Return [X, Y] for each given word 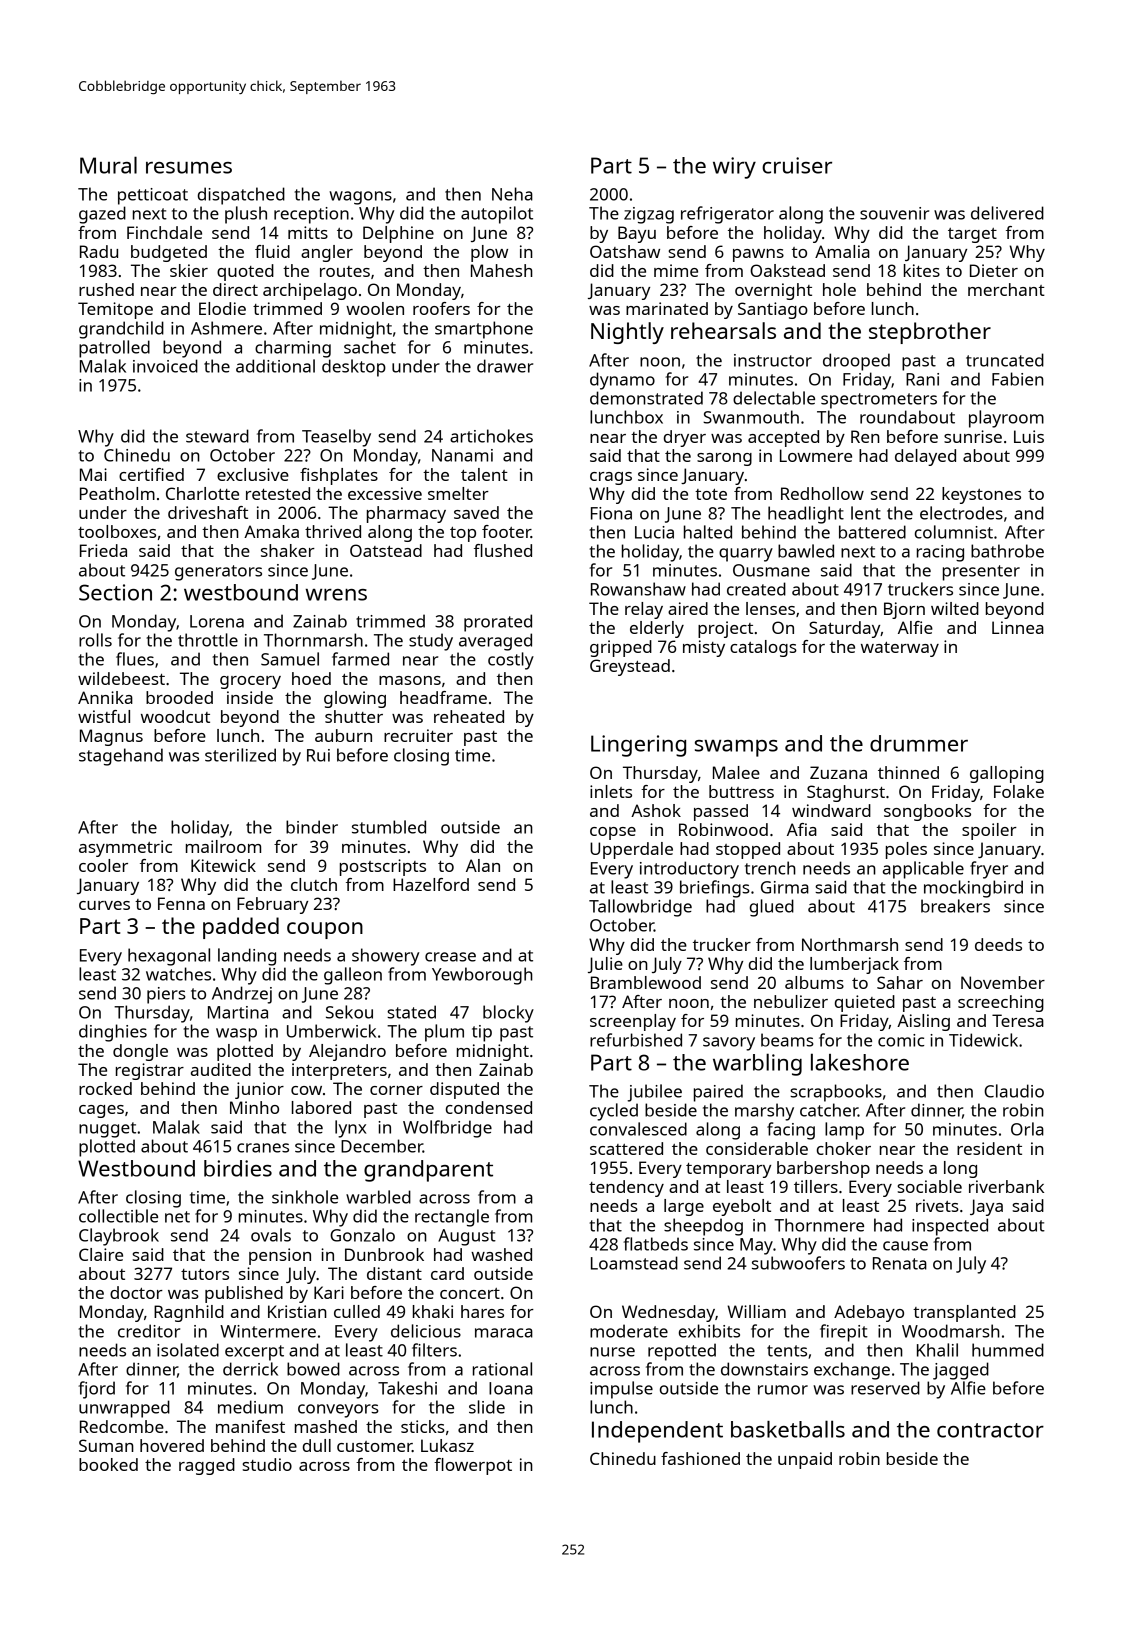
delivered [1007, 213]
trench [770, 868]
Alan [483, 865]
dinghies [113, 1033]
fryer [989, 870]
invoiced [165, 366]
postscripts [383, 867]
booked [108, 1464]
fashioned [700, 1458]
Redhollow [822, 493]
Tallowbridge [640, 908]
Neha [512, 194]
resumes [189, 168]
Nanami [462, 455]
